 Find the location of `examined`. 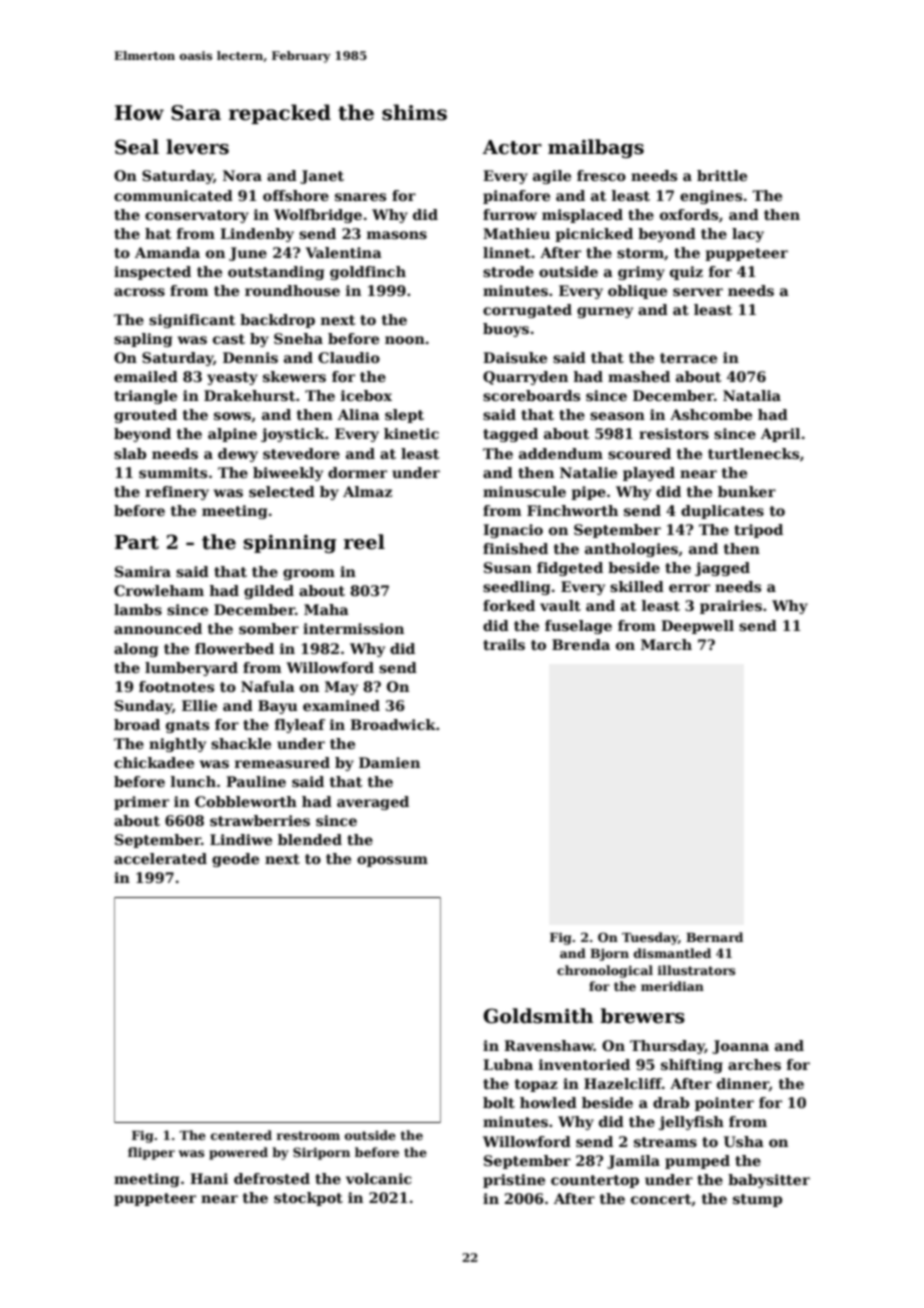

examined is located at coordinates (341, 705).
